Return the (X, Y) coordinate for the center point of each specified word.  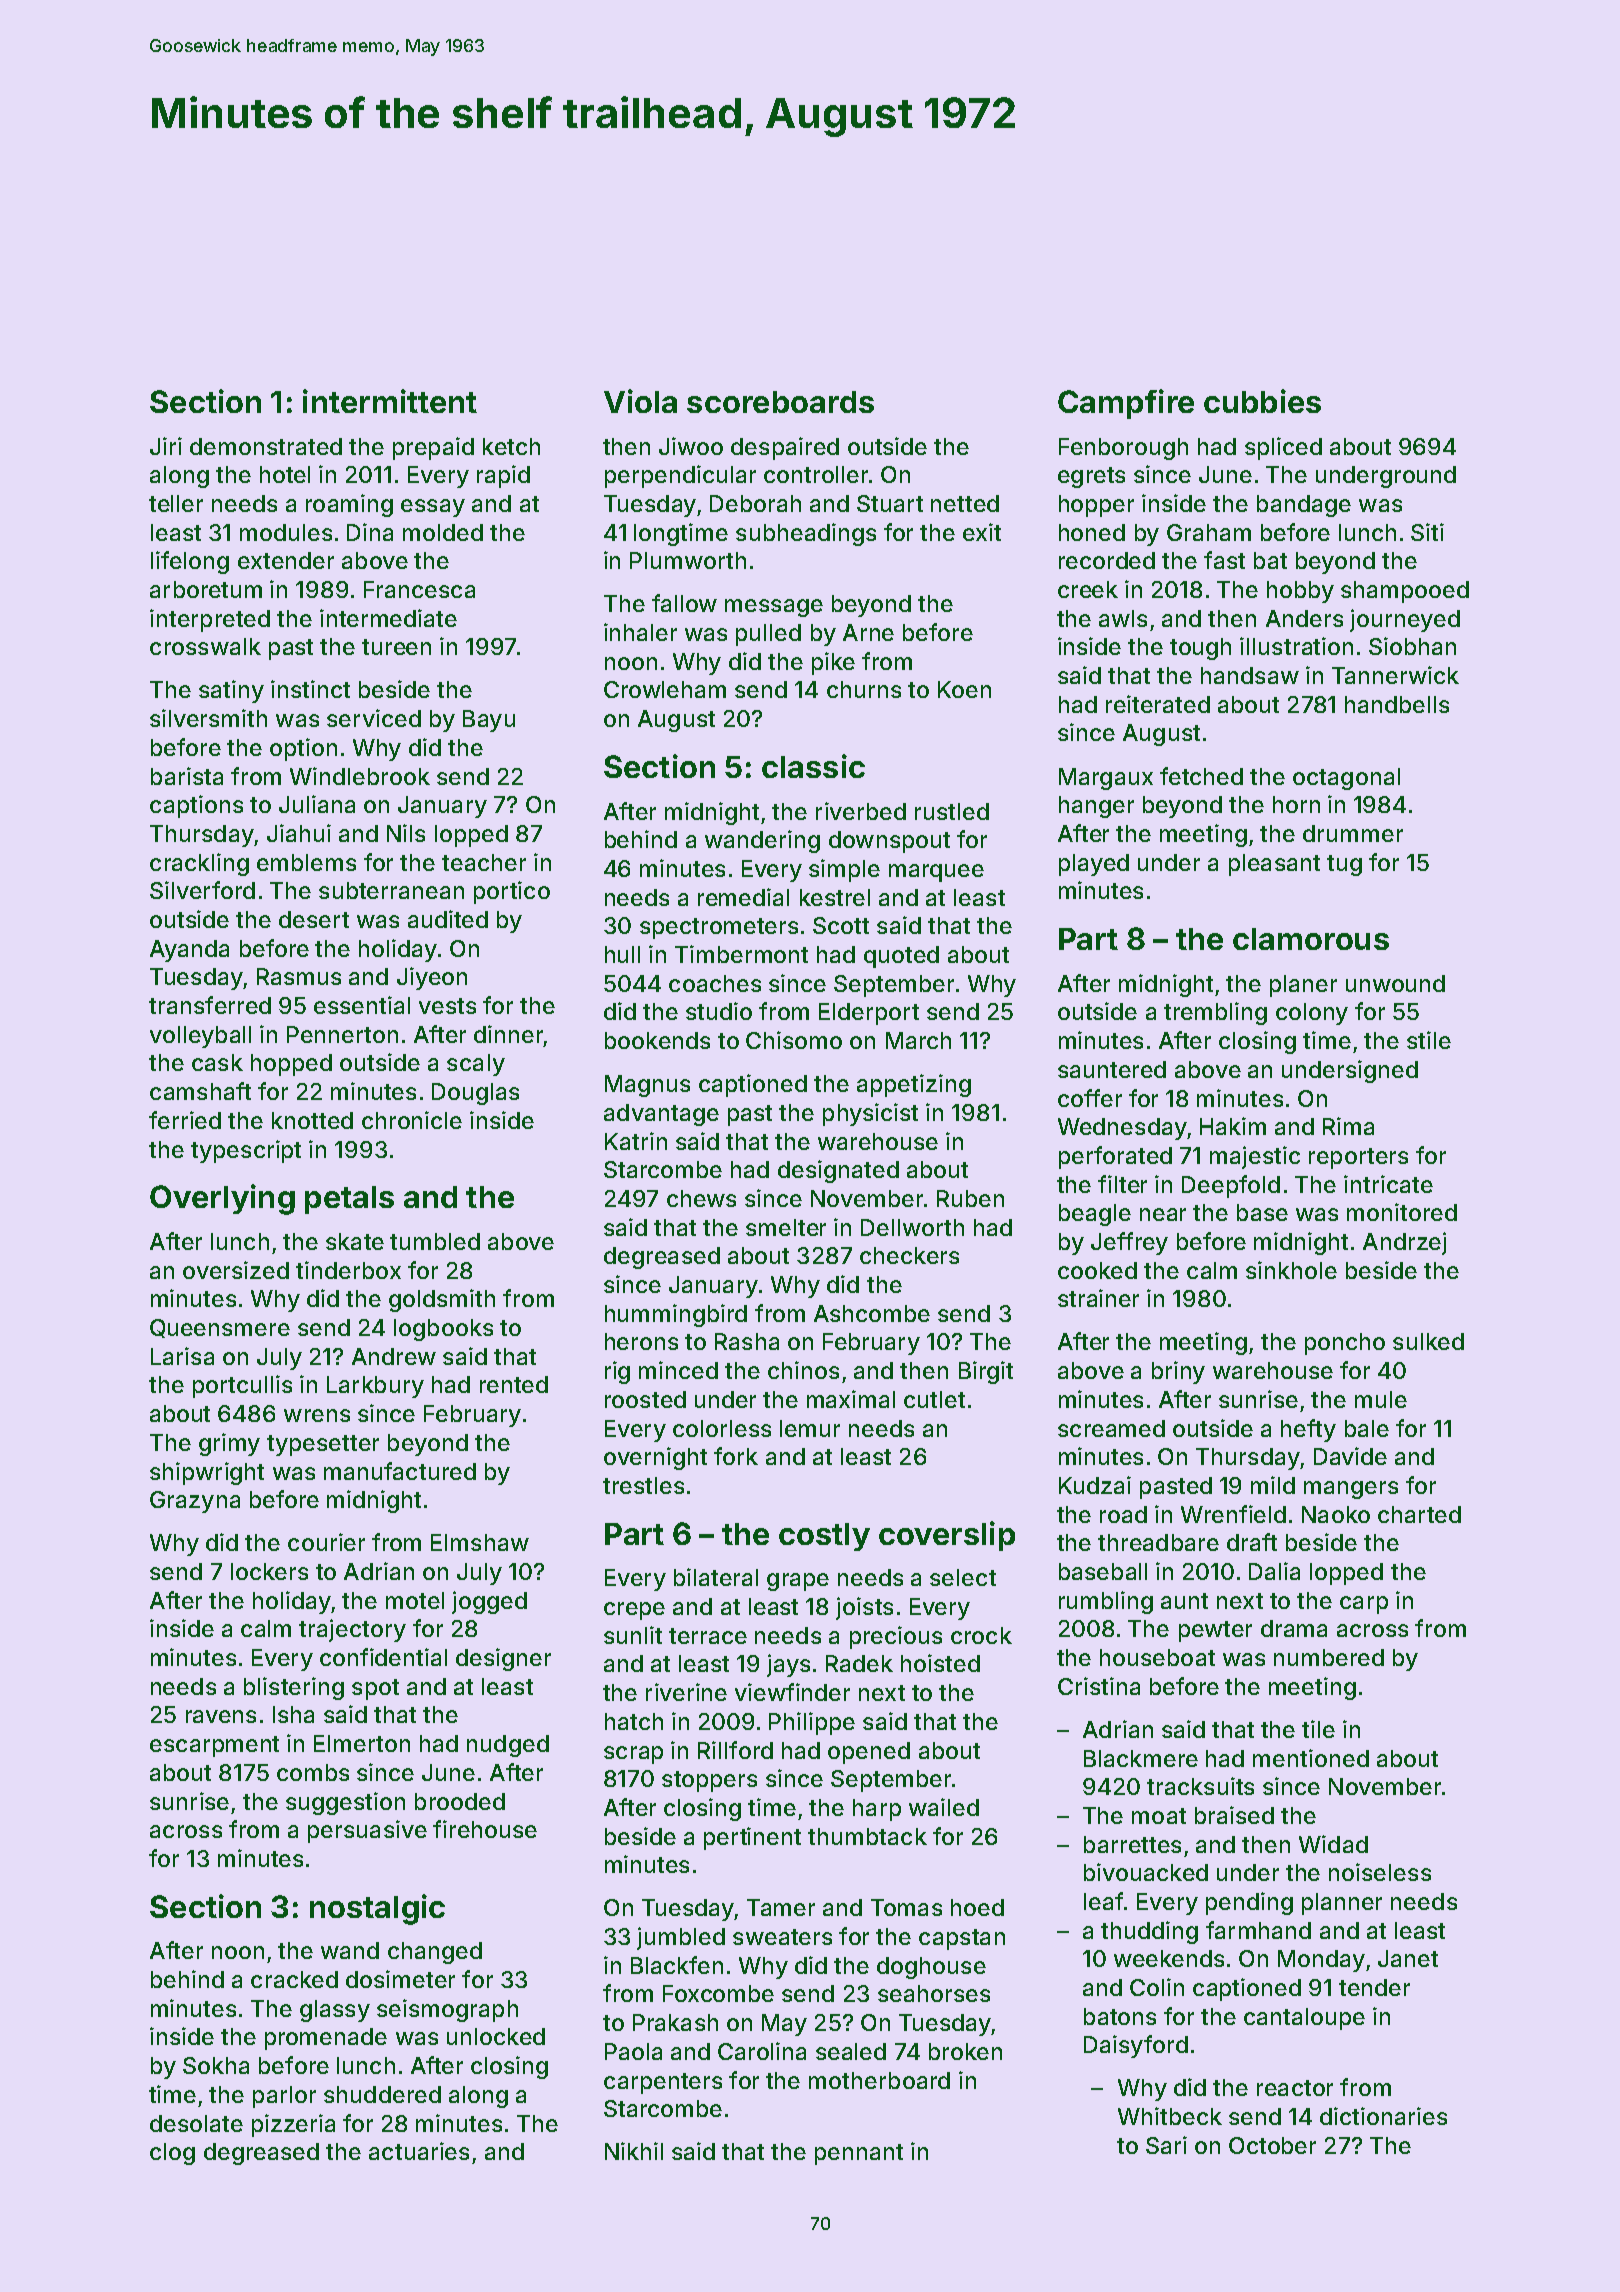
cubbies (1262, 401)
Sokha (216, 2065)
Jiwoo (691, 446)
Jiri (166, 446)
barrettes (1132, 1844)
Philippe (812, 1723)
